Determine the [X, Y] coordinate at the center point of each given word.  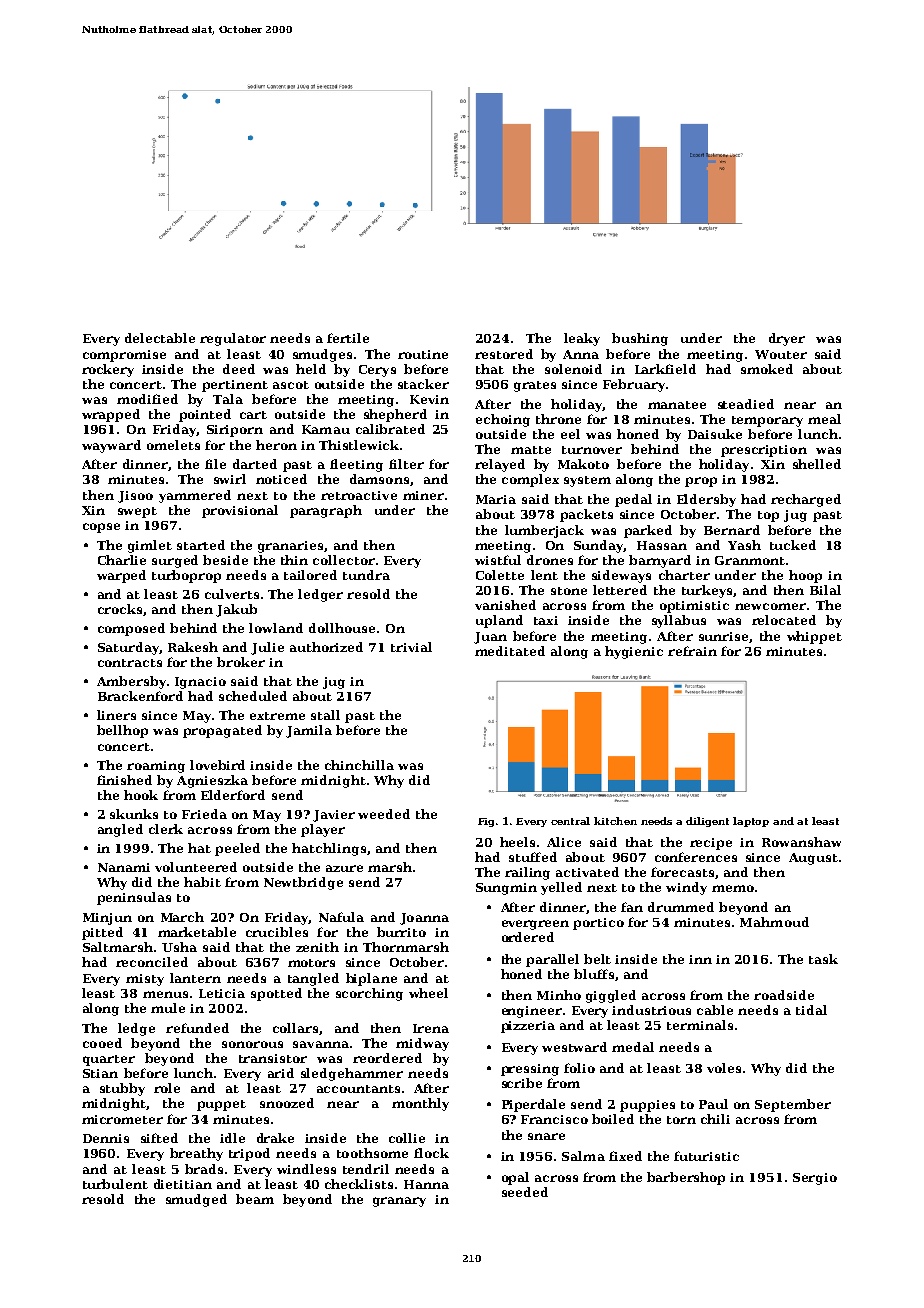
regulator [233, 339]
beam [255, 1199]
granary [399, 1202]
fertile [348, 338]
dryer [787, 339]
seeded [525, 1192]
